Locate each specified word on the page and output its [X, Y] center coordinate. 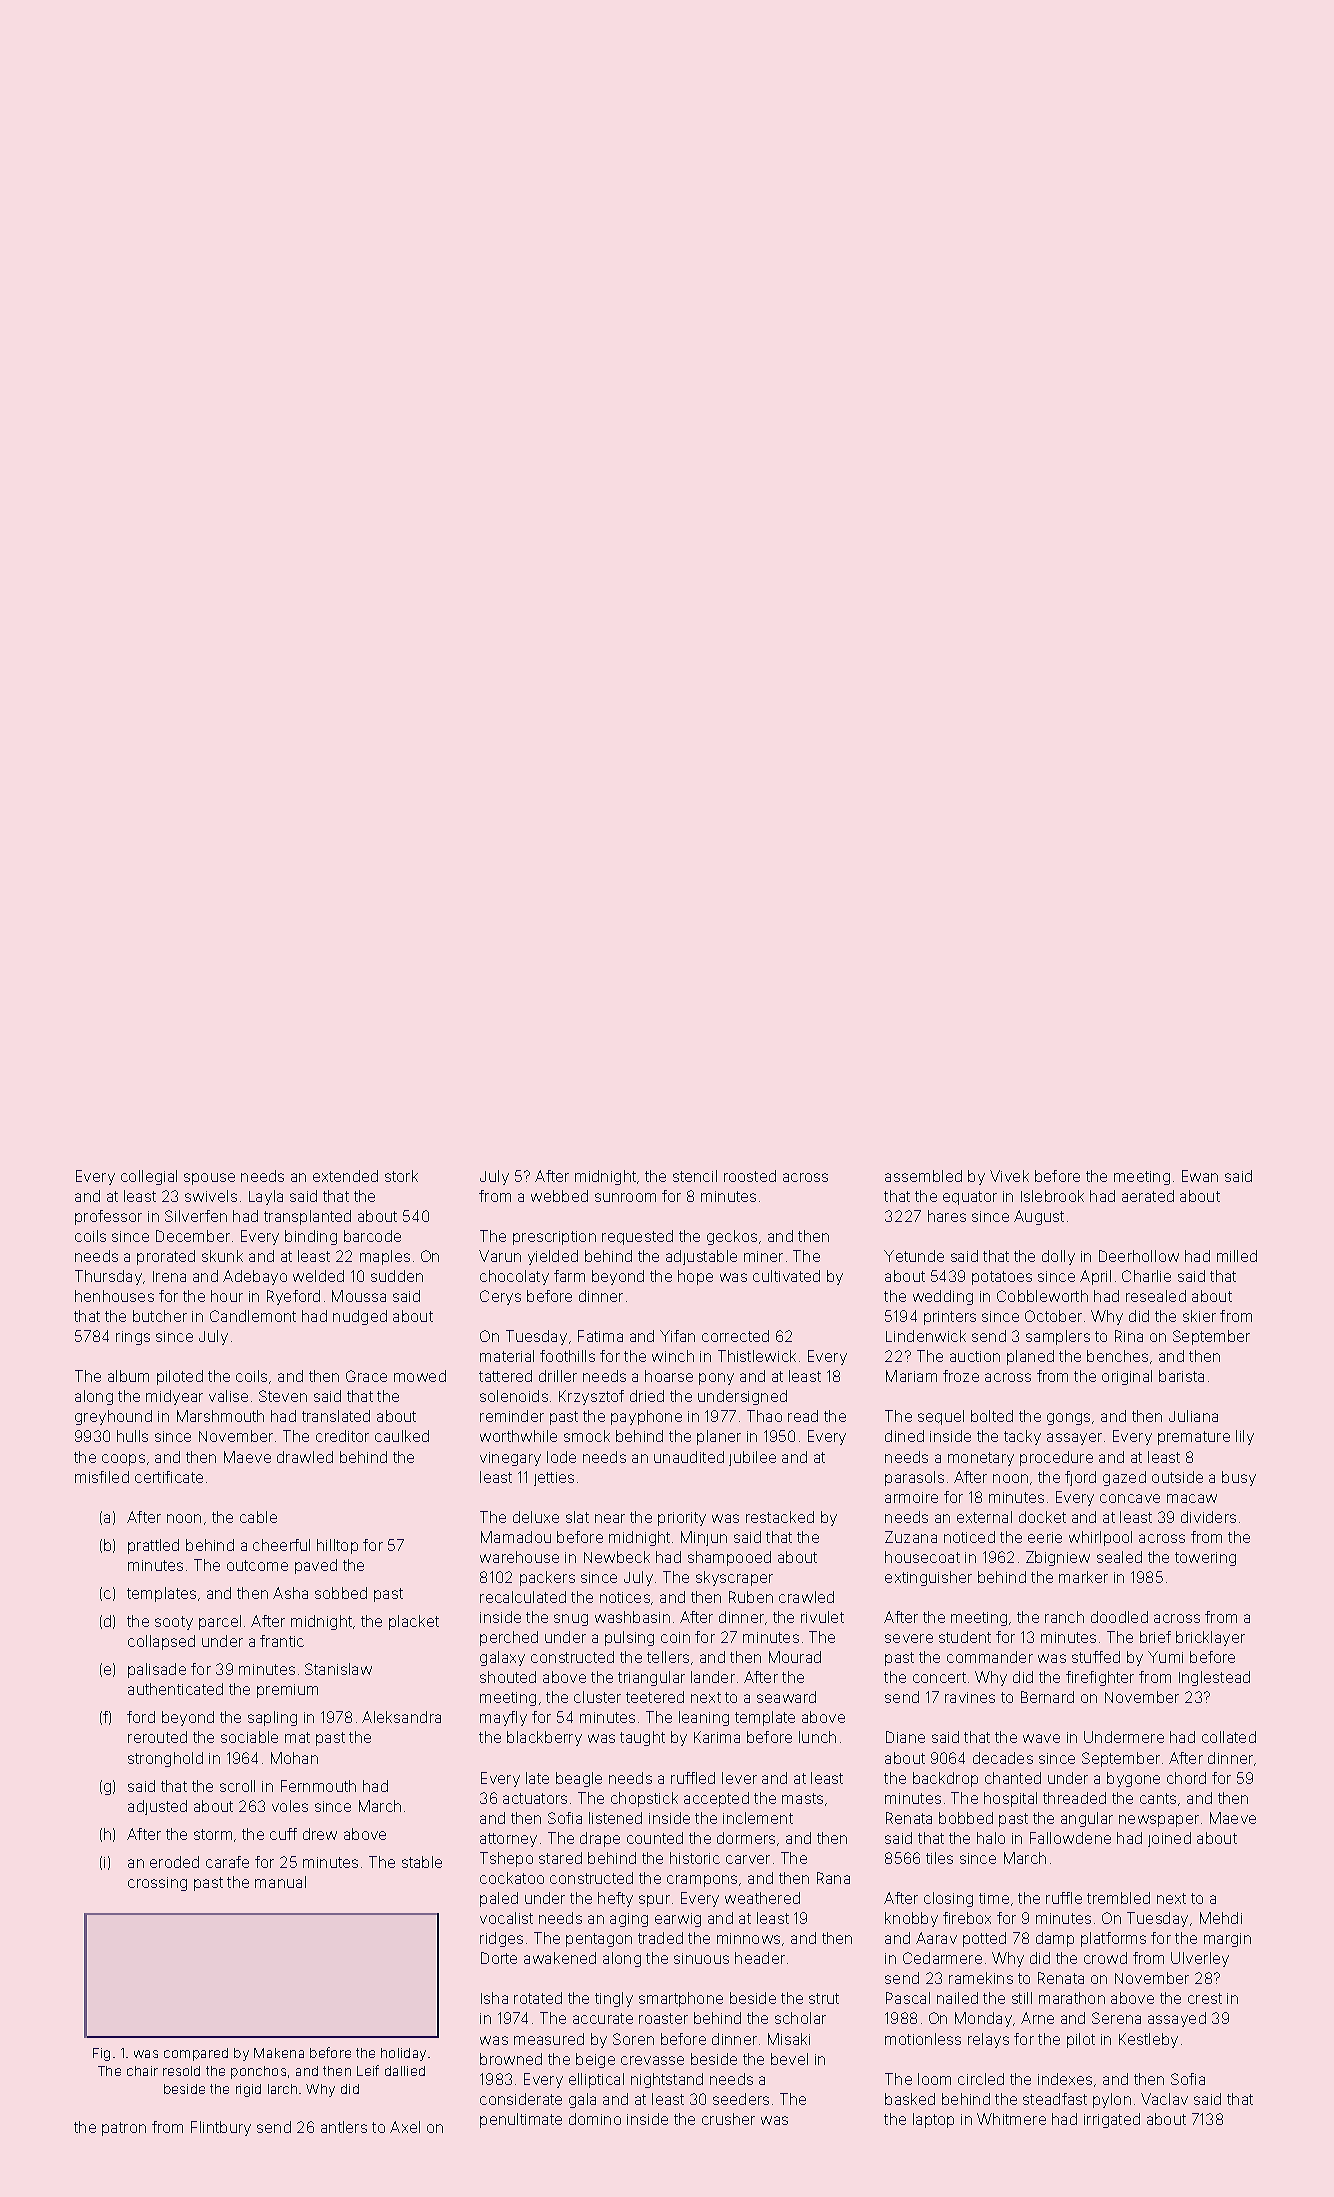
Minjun [704, 1538]
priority [682, 1519]
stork [401, 1176]
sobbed [341, 1593]
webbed [559, 1196]
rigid [248, 2090]
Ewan [1200, 1176]
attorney [508, 1840]
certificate [169, 1477]
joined [1169, 1839]
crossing [157, 1884]
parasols [914, 1478]
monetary [981, 1459]
